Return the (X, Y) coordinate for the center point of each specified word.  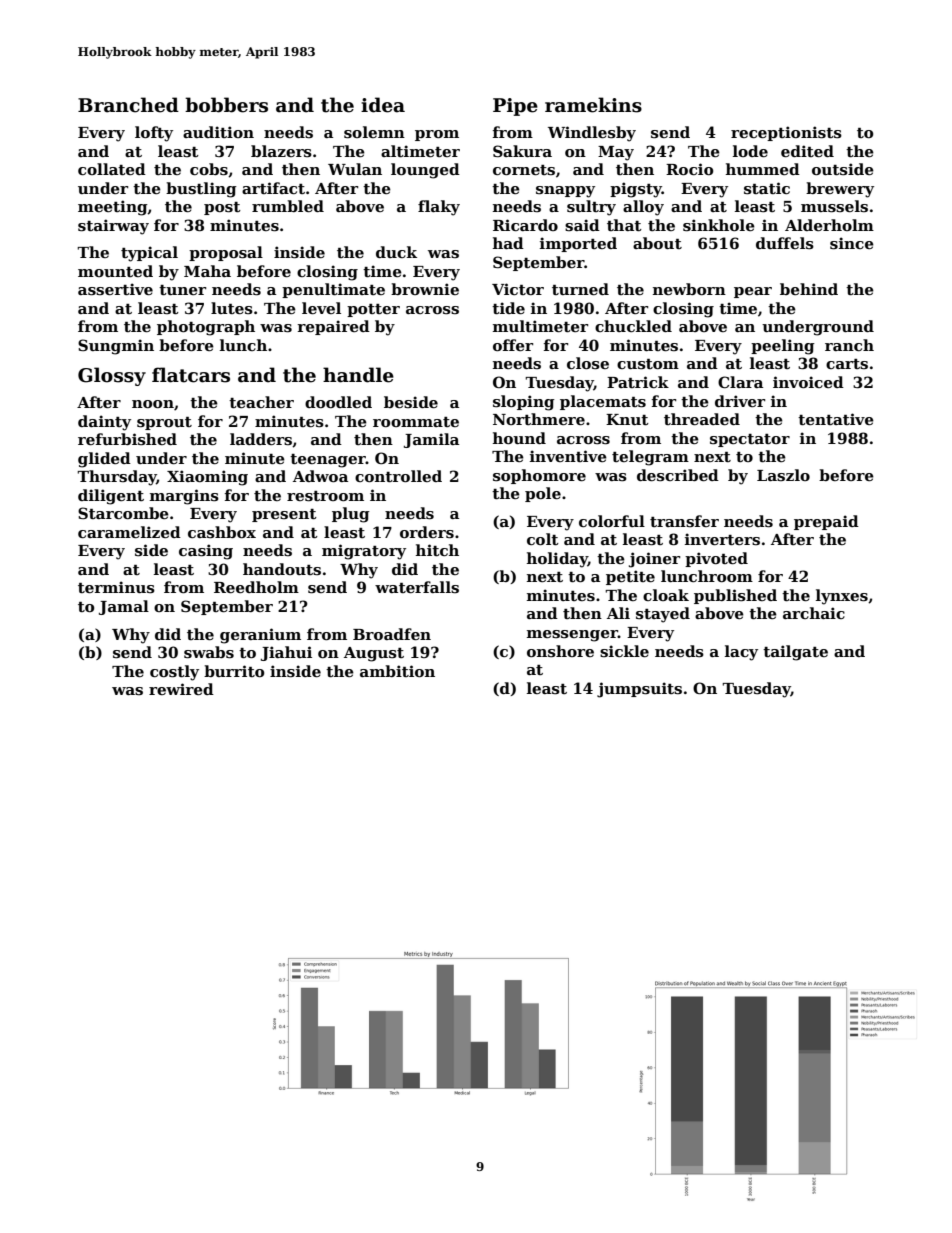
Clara (740, 382)
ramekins (593, 105)
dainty (104, 423)
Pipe (515, 107)
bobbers (226, 105)
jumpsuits (639, 690)
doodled (338, 402)
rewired (181, 689)
